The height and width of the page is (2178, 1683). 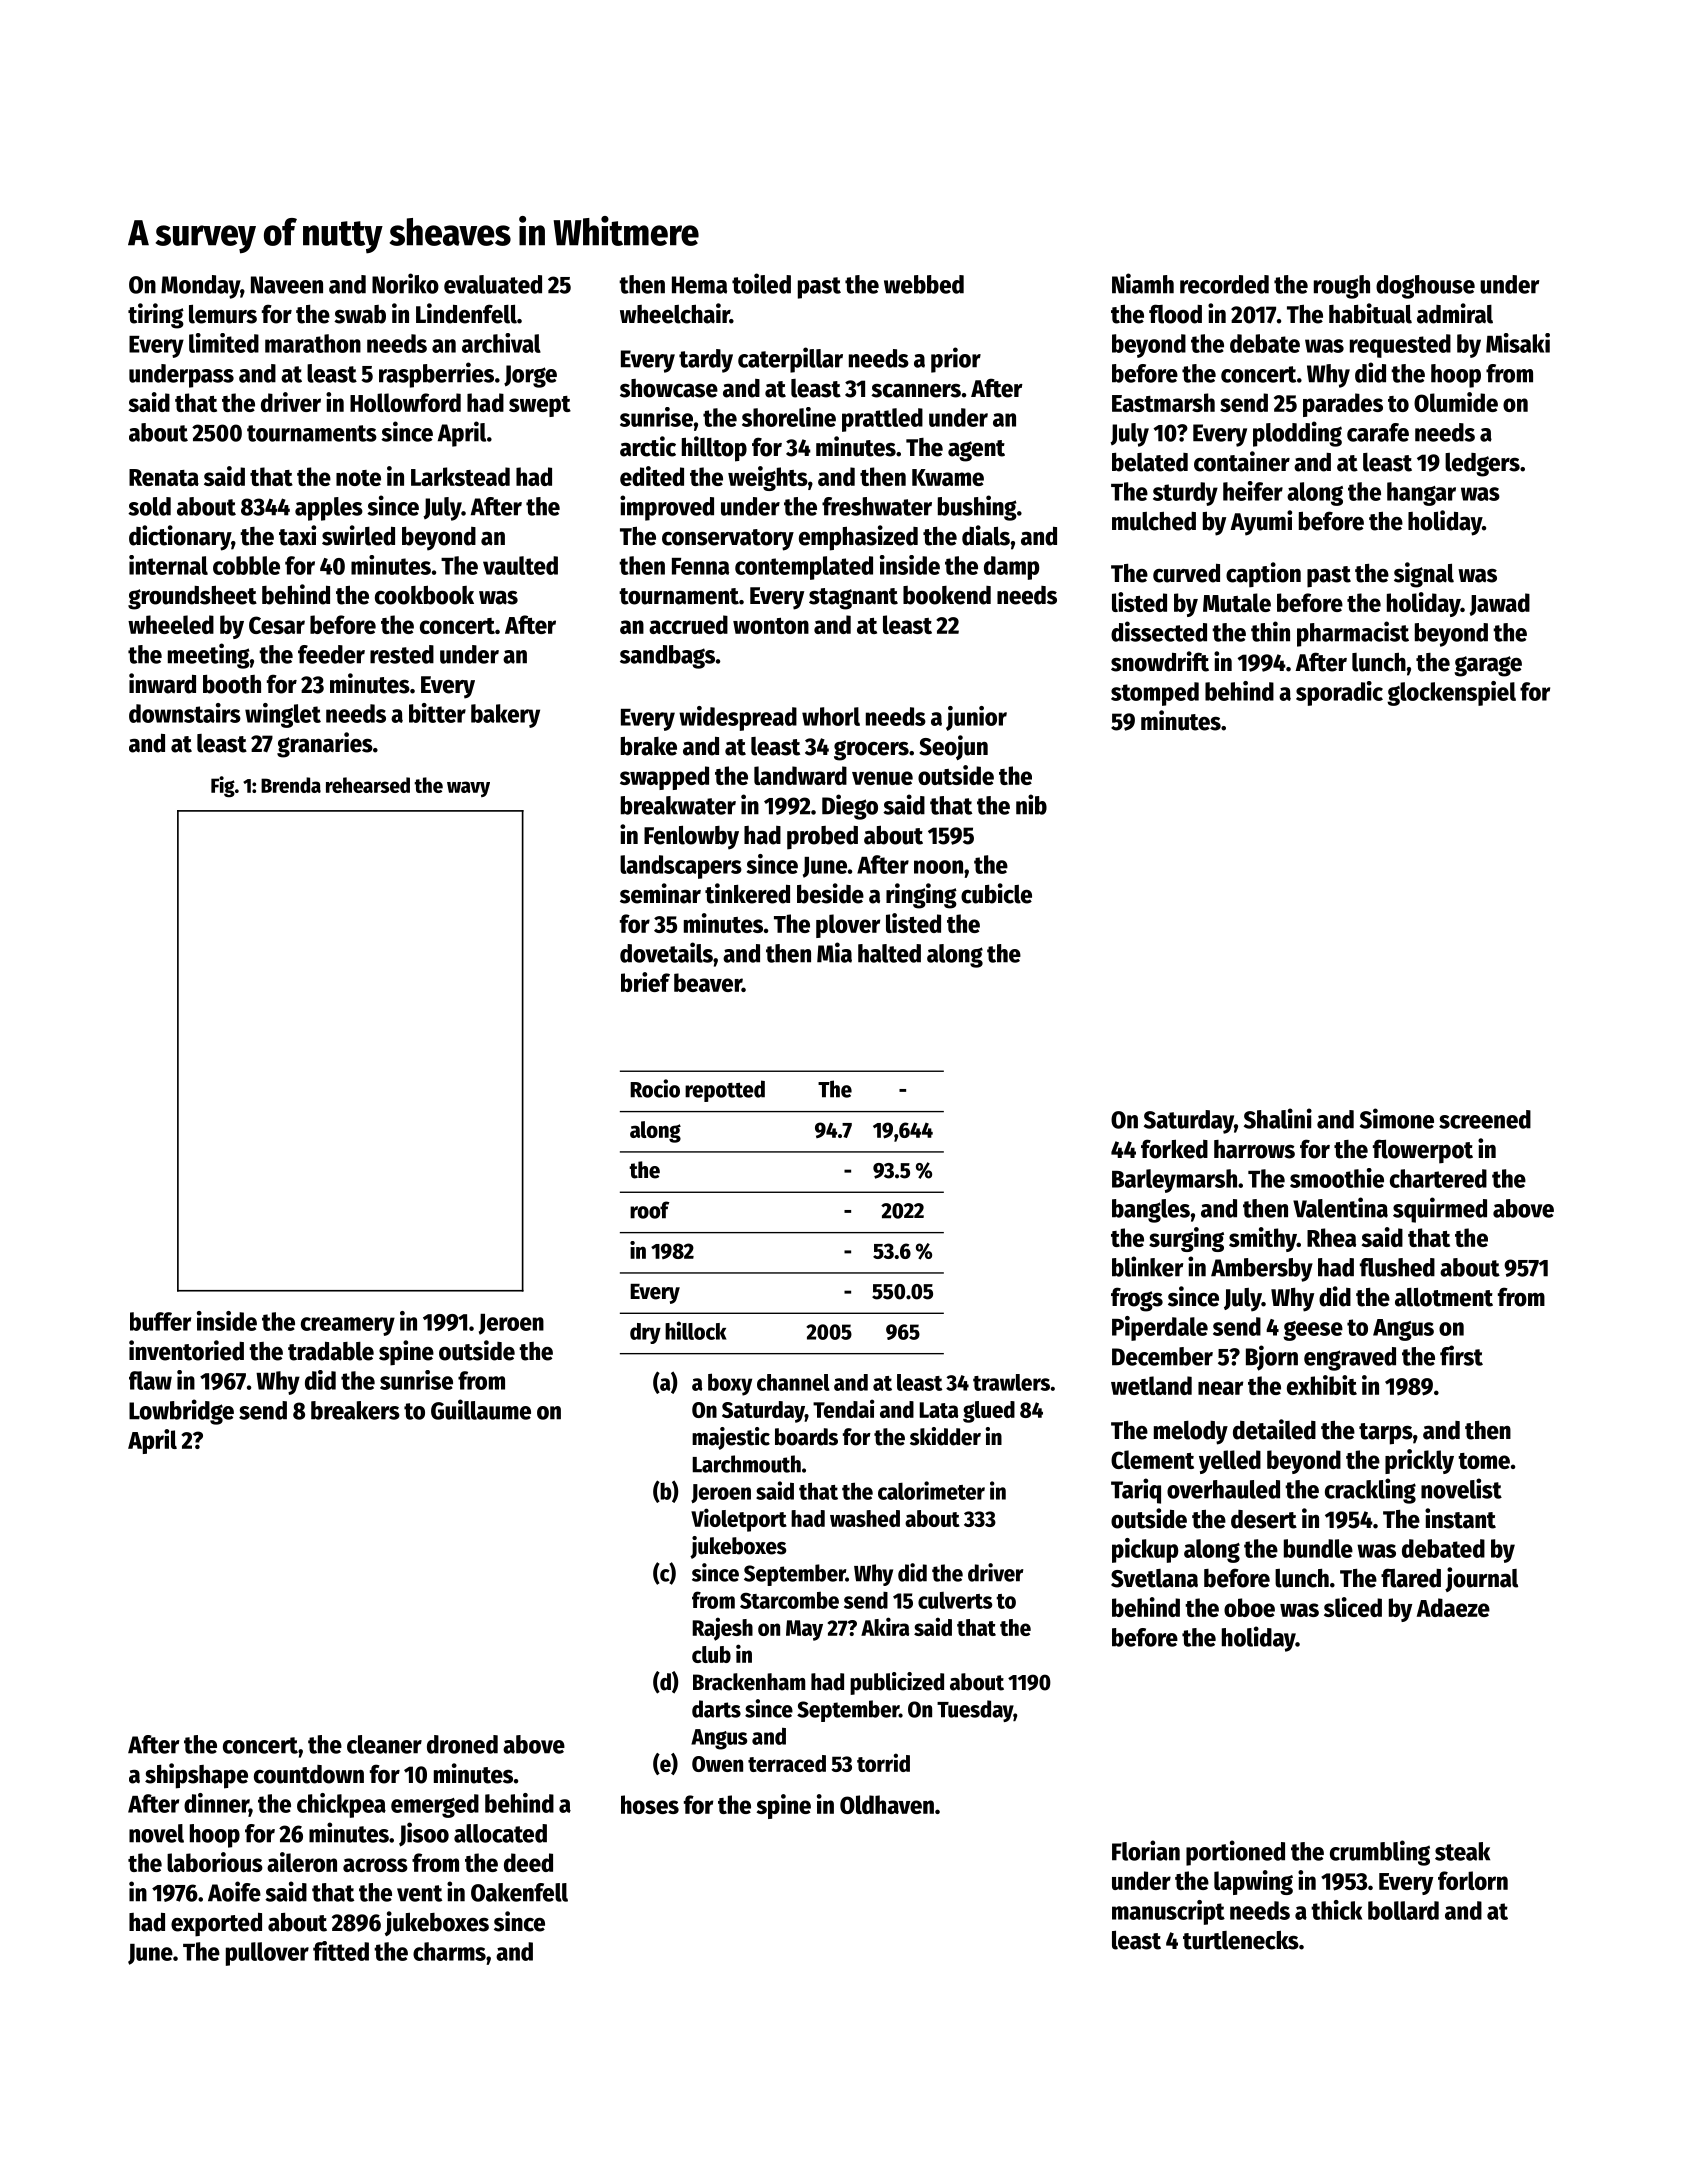 I want to click on Fenlowby, so click(x=691, y=838).
